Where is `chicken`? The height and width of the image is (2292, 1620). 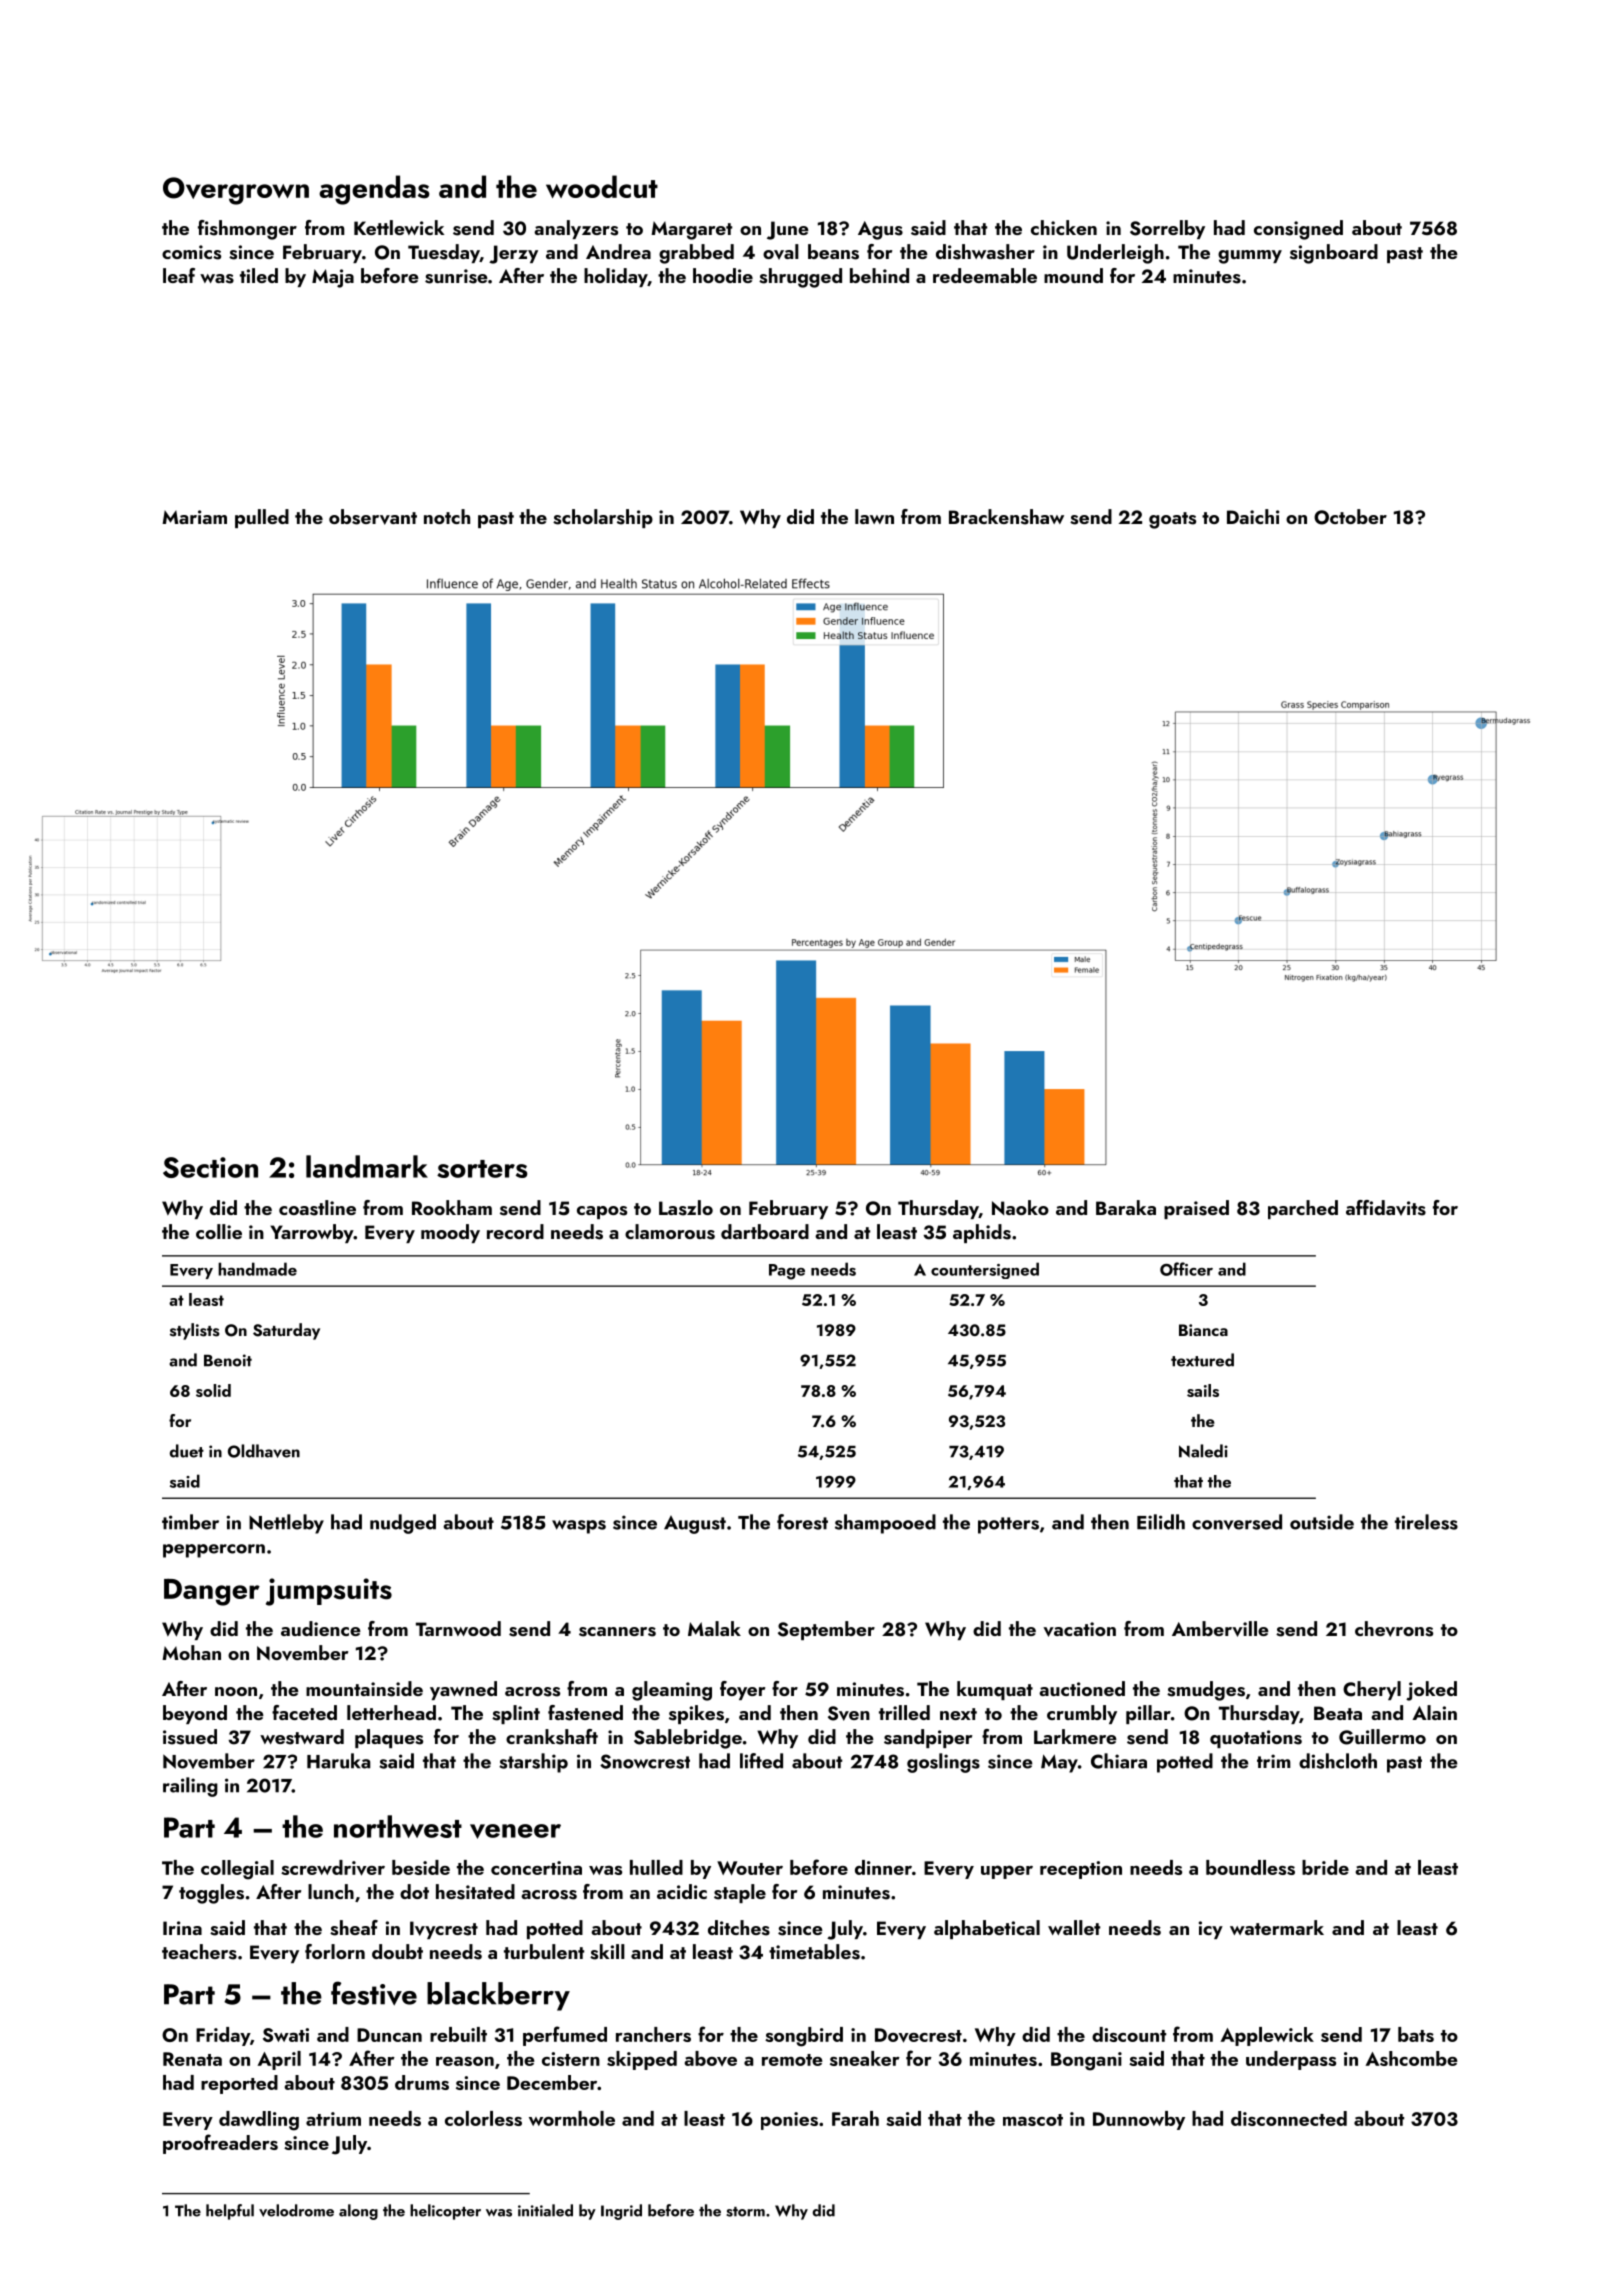 chicken is located at coordinates (1064, 227).
